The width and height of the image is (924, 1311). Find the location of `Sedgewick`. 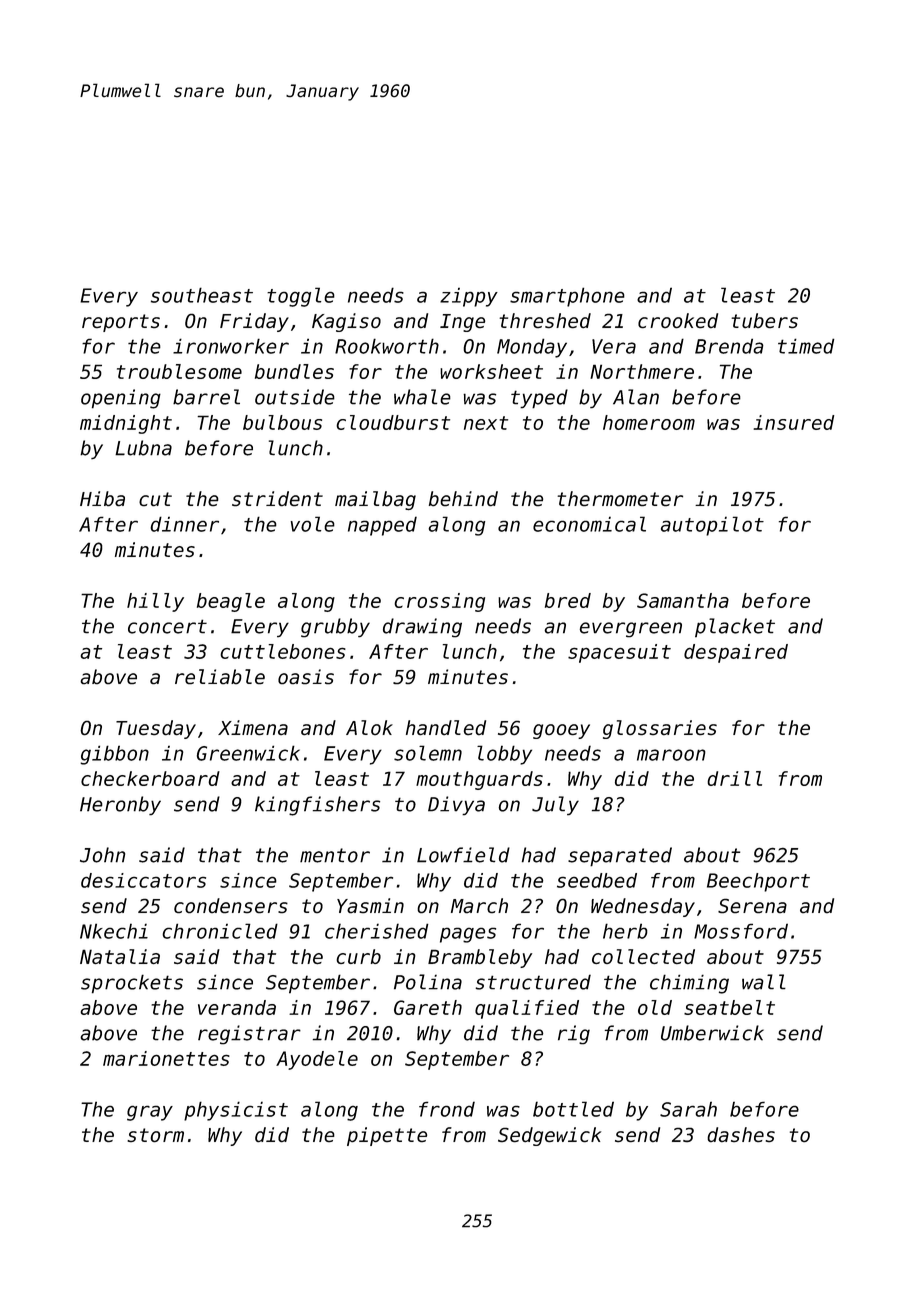

Sedgewick is located at coordinates (549, 1136).
